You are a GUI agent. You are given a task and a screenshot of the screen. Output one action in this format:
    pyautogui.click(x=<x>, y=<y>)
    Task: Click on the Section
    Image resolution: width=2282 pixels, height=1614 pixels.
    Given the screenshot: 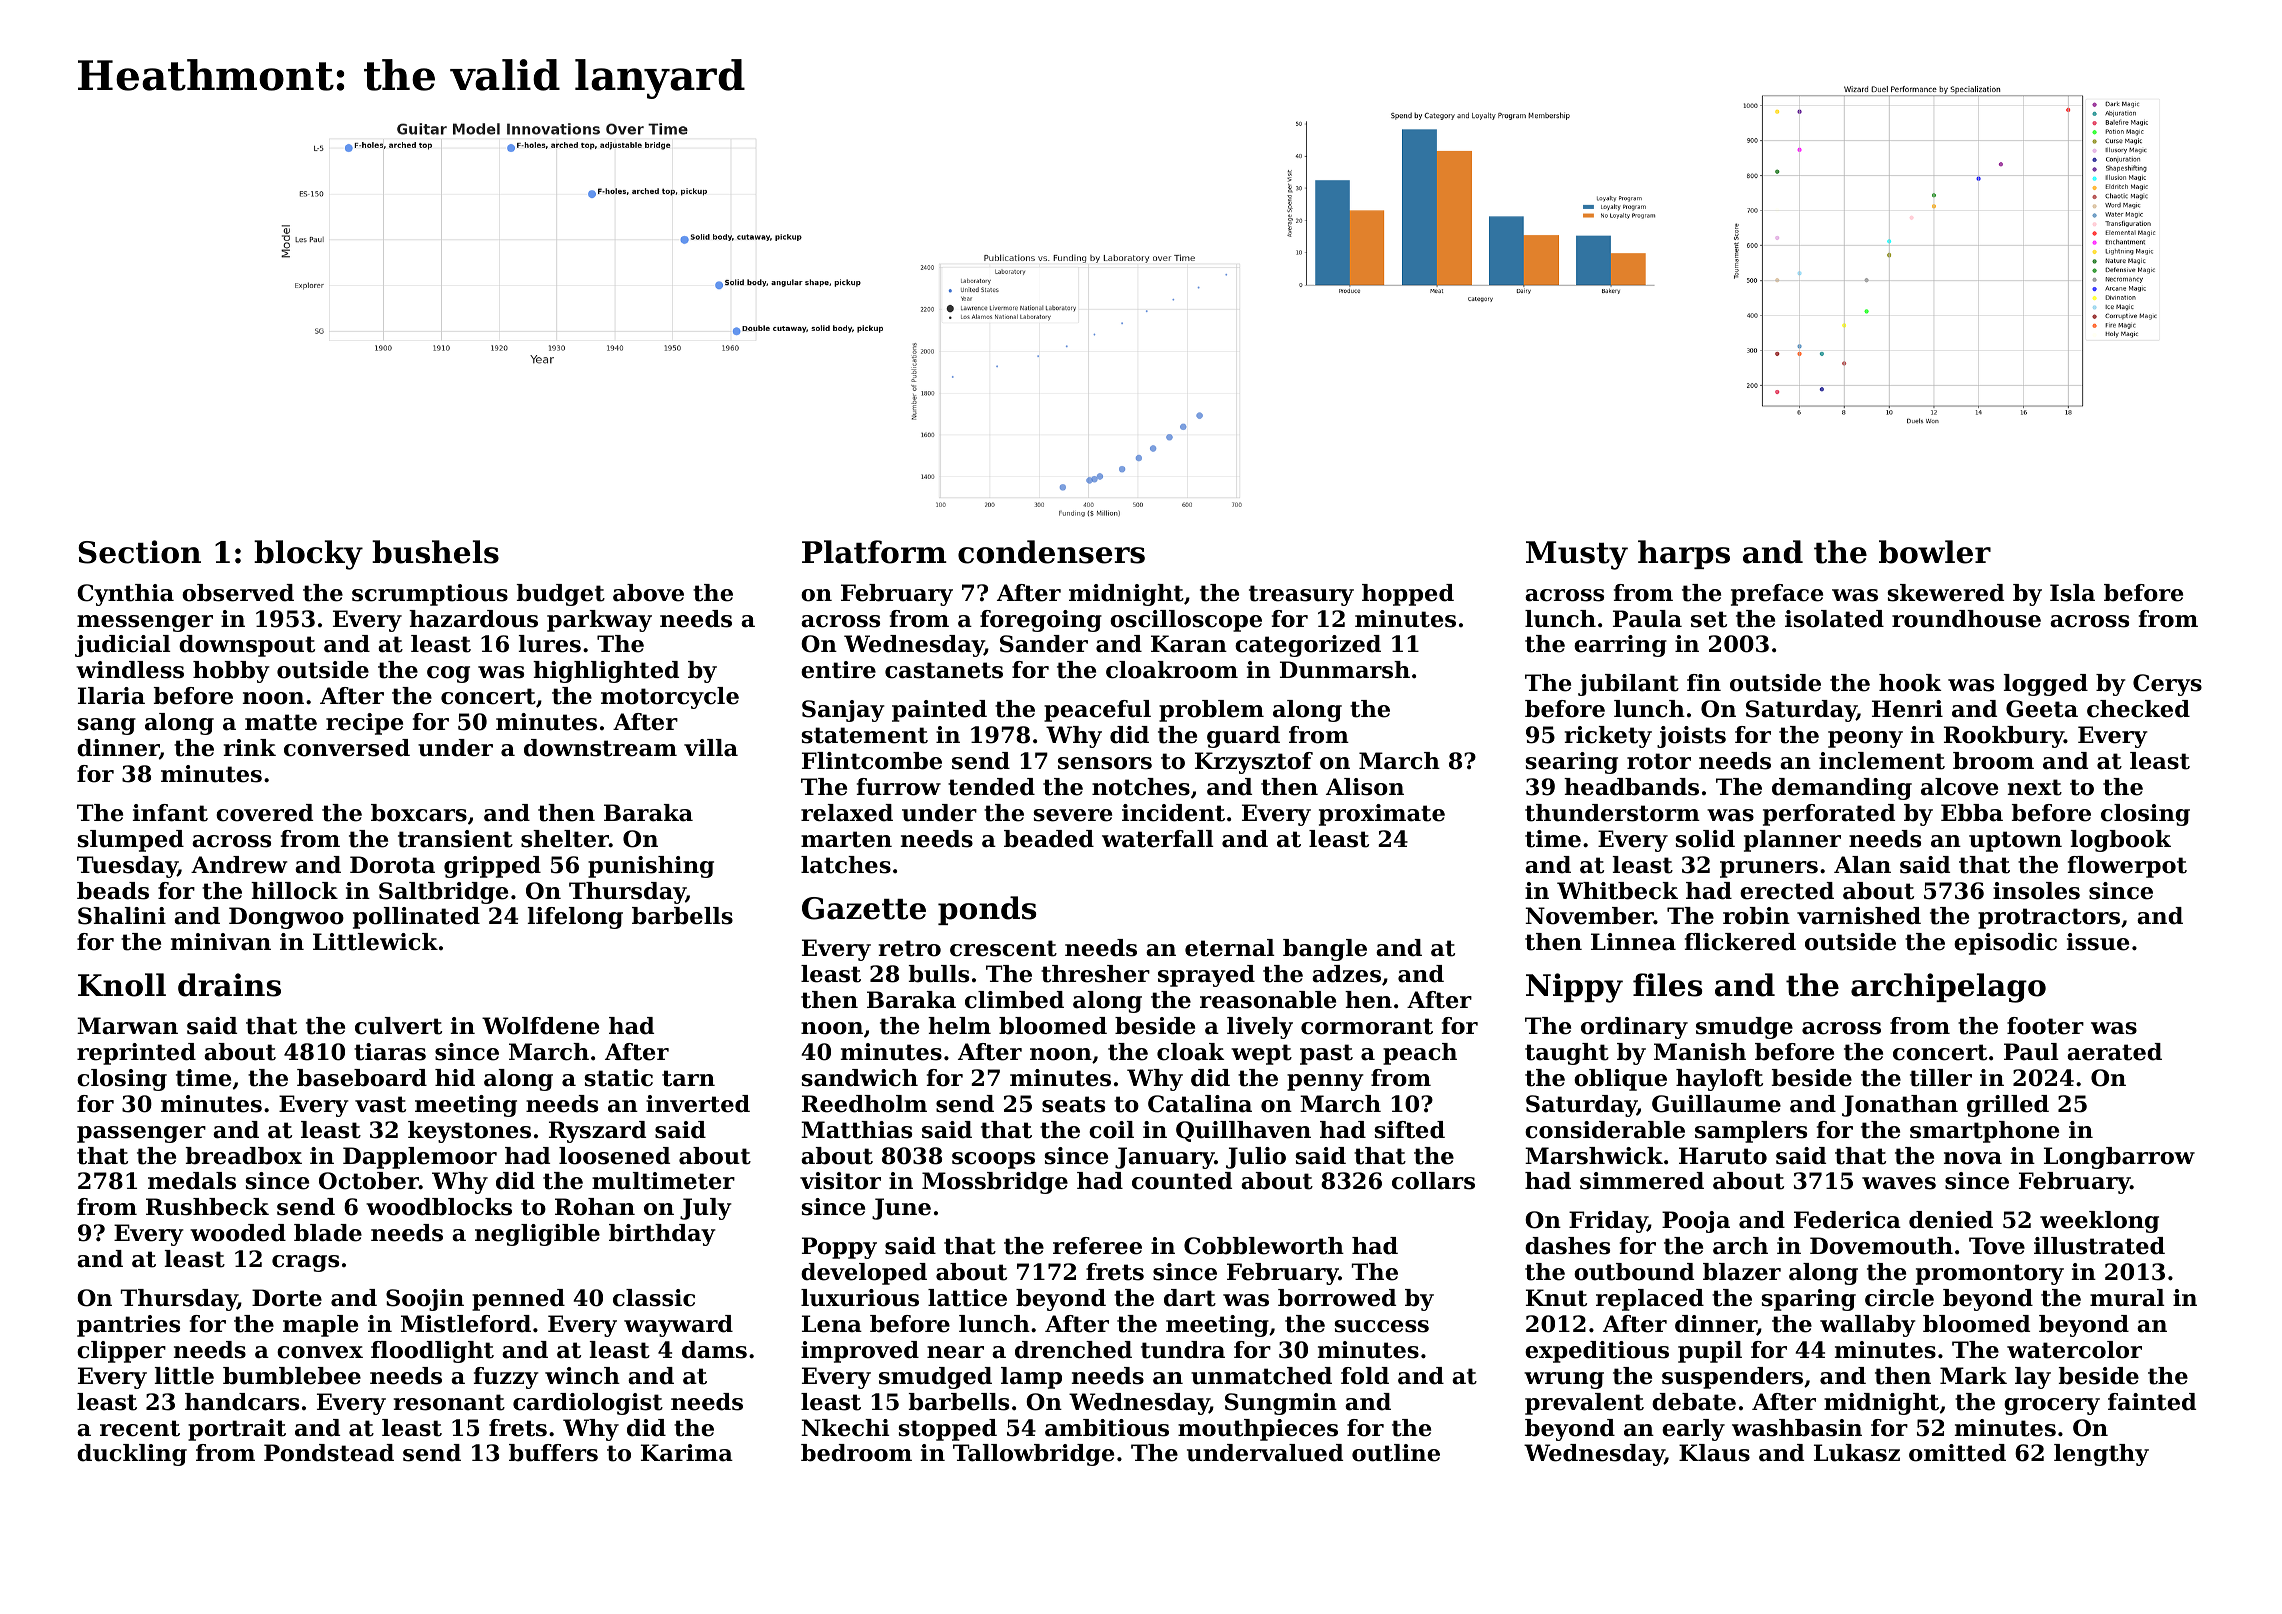 What is the action you would take?
    pyautogui.click(x=139, y=552)
